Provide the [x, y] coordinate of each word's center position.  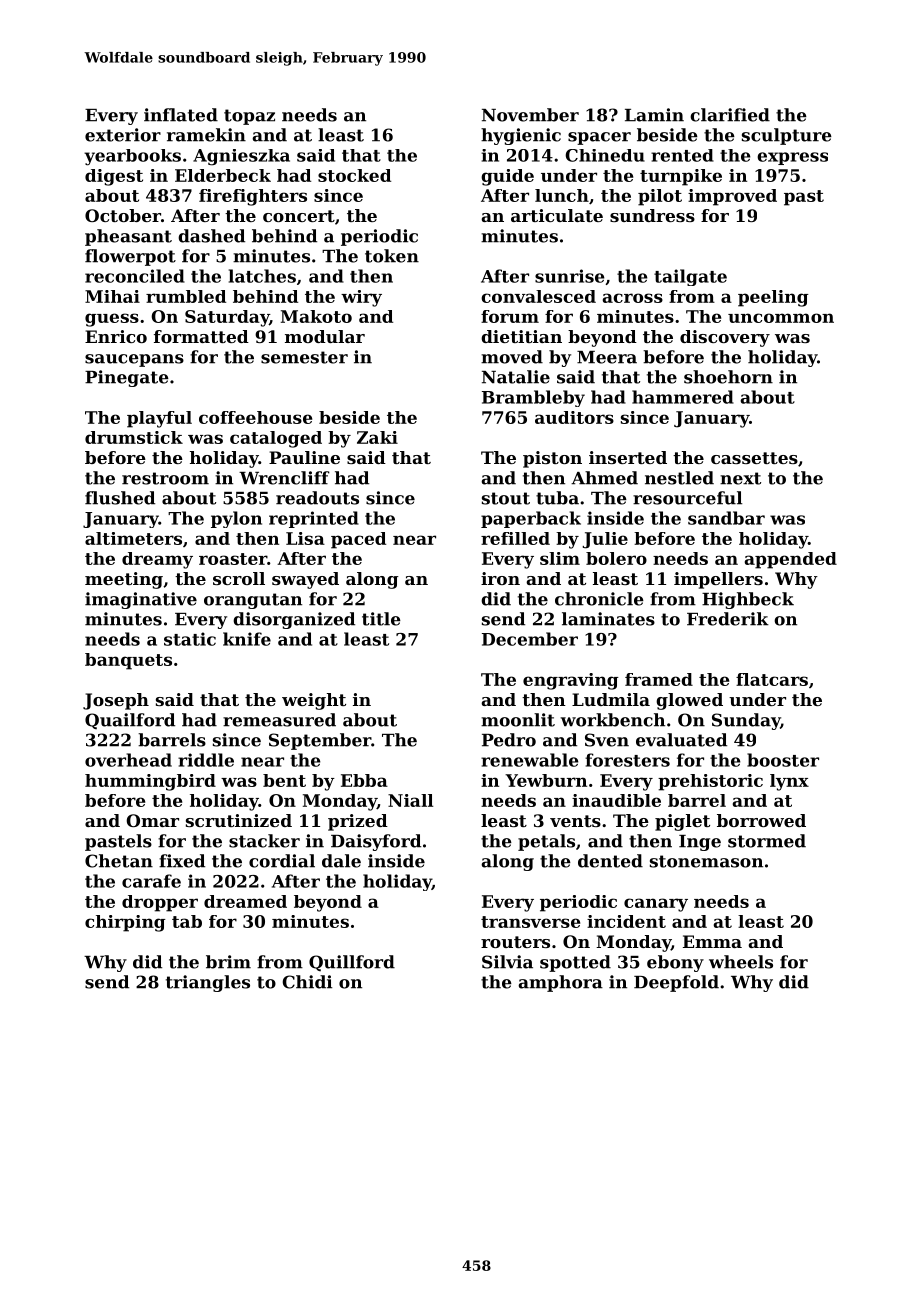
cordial [282, 861]
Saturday [227, 318]
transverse [530, 922]
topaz [249, 117]
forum [510, 316]
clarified [730, 115]
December [530, 639]
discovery [725, 338]
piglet [682, 822]
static [190, 639]
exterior [123, 135]
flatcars [772, 679]
